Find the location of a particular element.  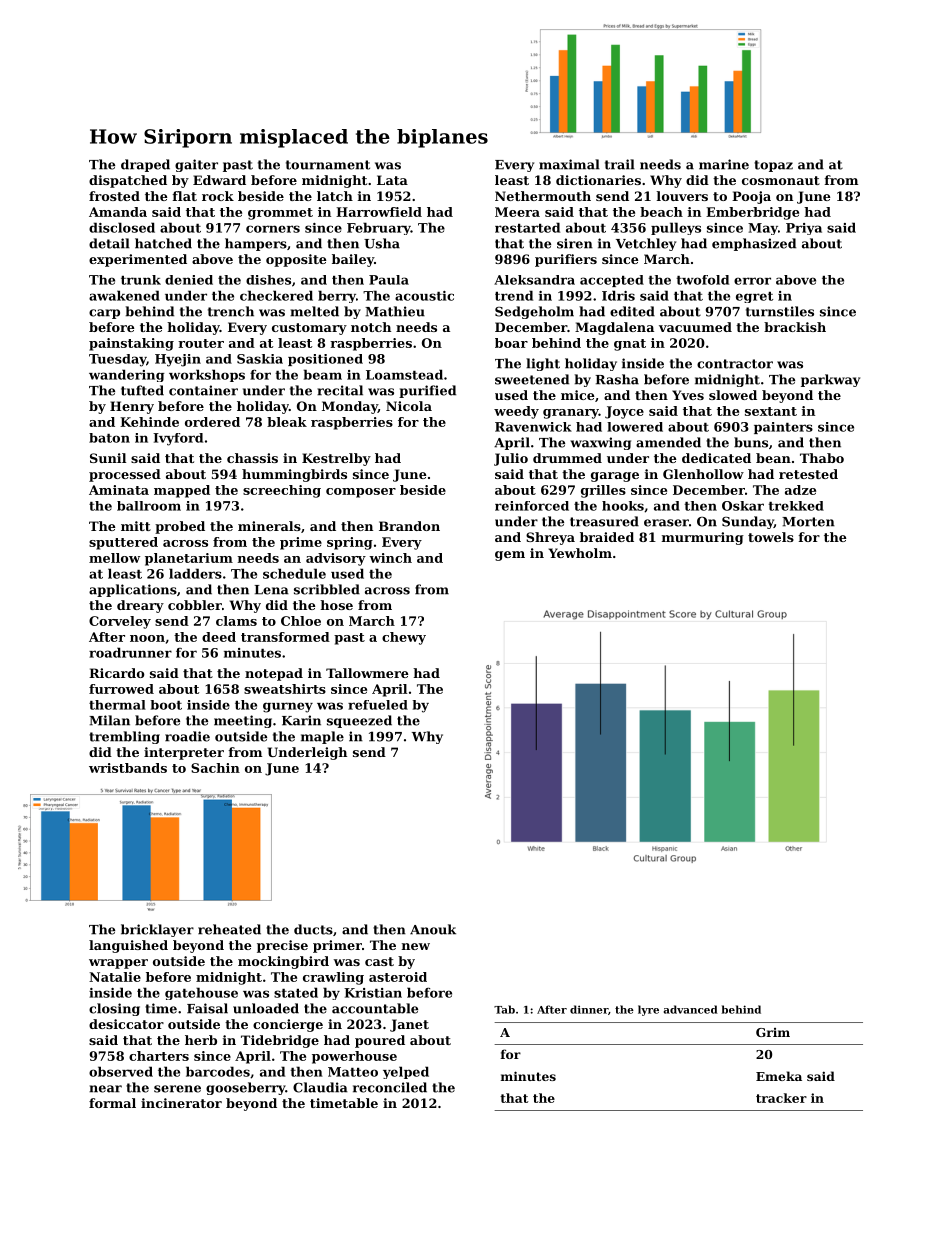

herb is located at coordinates (201, 1040).
